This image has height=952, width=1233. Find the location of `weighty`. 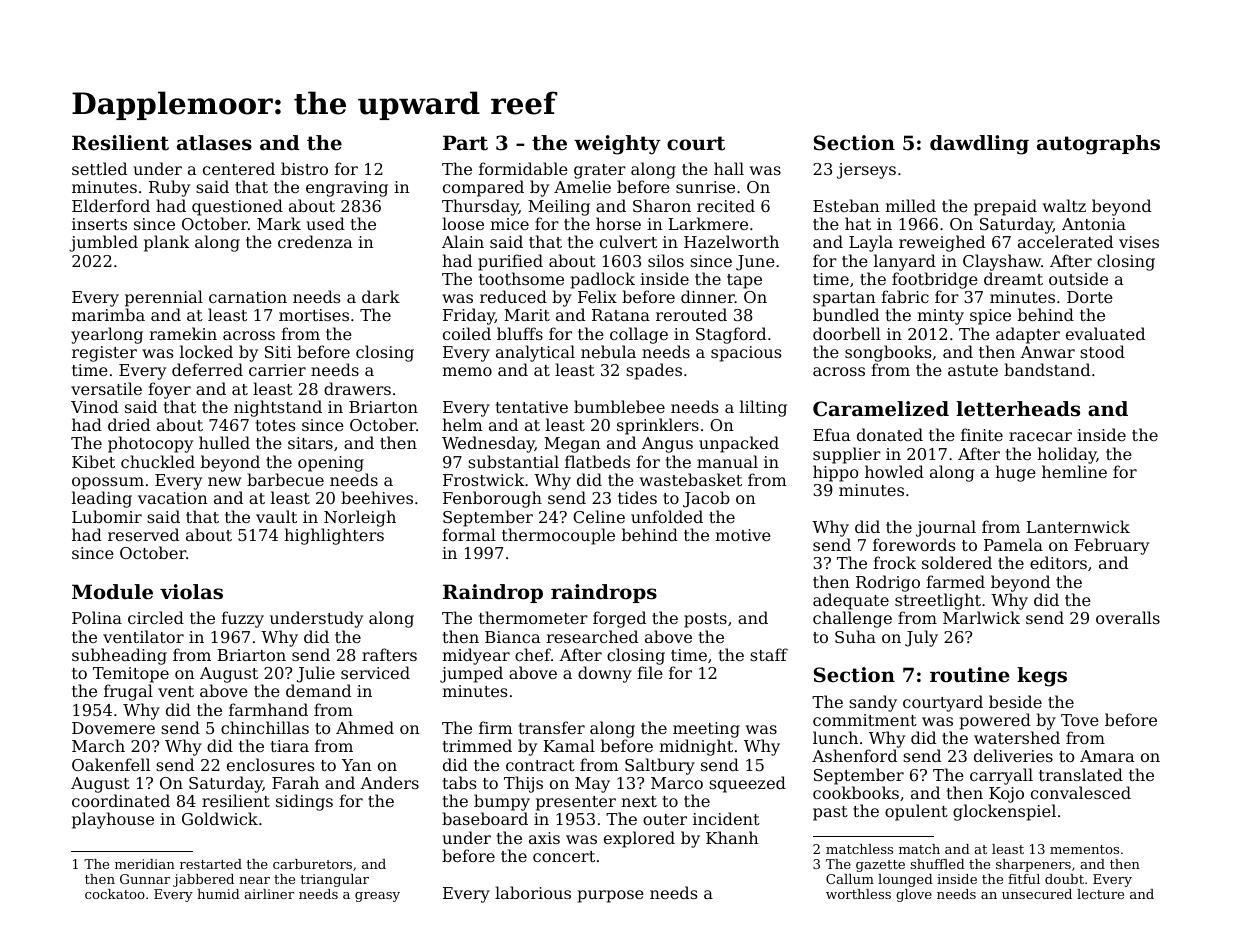

weighty is located at coordinates (617, 145).
